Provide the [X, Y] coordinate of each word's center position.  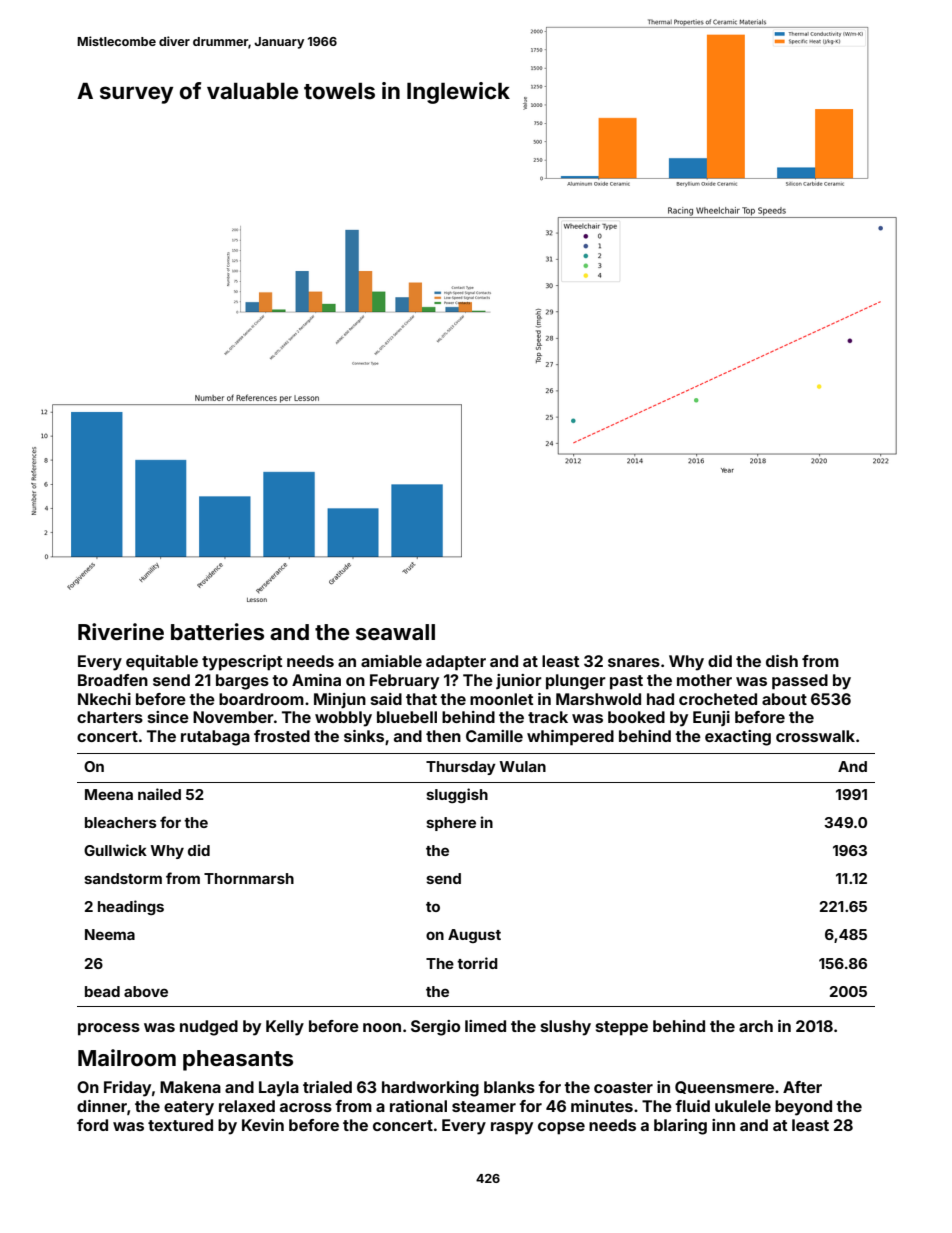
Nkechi [104, 699]
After [802, 1087]
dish [782, 661]
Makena [190, 1087]
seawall [395, 632]
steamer [484, 1106]
